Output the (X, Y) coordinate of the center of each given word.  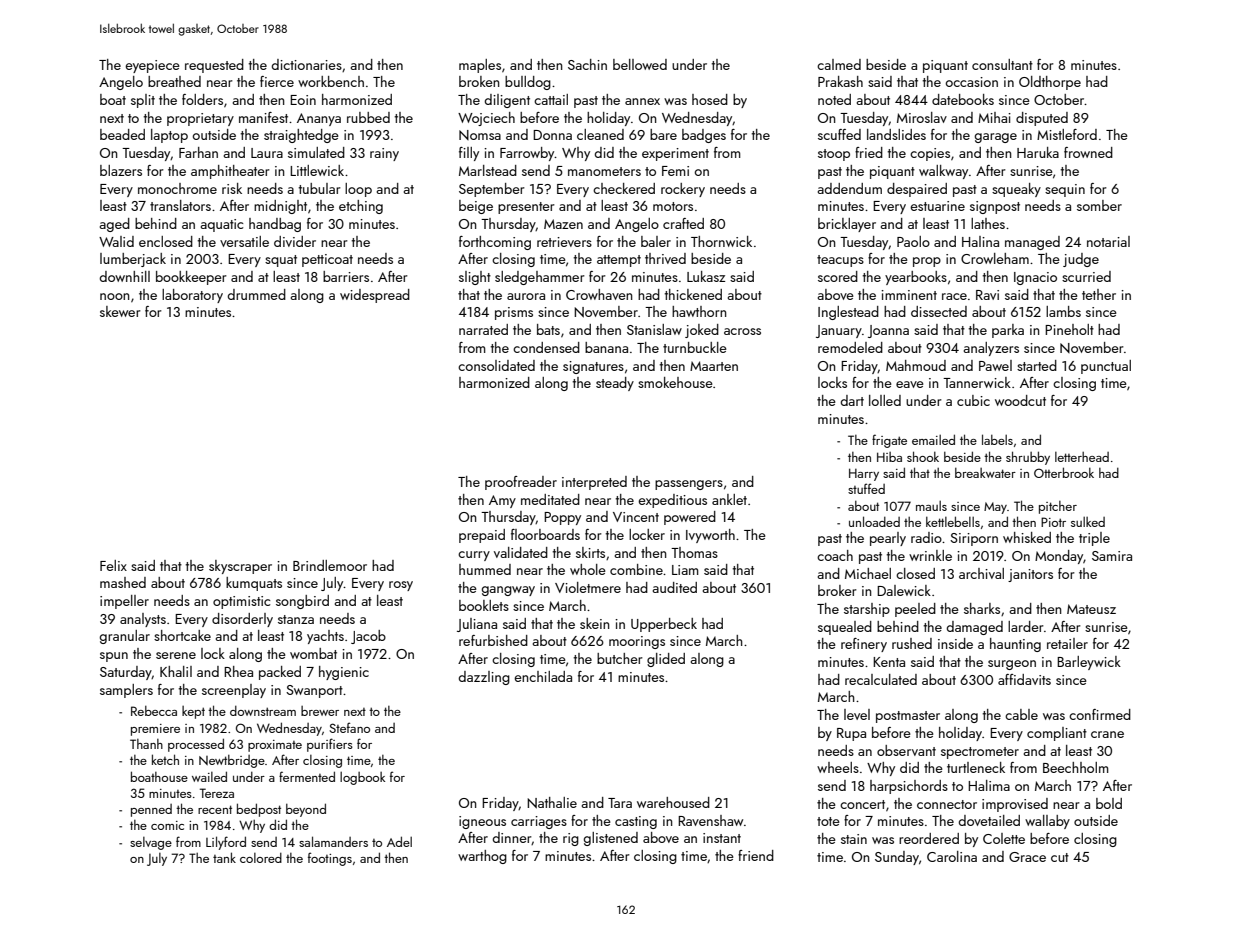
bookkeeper (191, 278)
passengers (689, 485)
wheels (838, 767)
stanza (296, 619)
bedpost (259, 810)
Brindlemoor (330, 565)
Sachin (587, 64)
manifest (263, 117)
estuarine (937, 206)
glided (666, 660)
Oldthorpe (1050, 83)
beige (476, 207)
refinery (864, 645)
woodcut (1020, 400)
